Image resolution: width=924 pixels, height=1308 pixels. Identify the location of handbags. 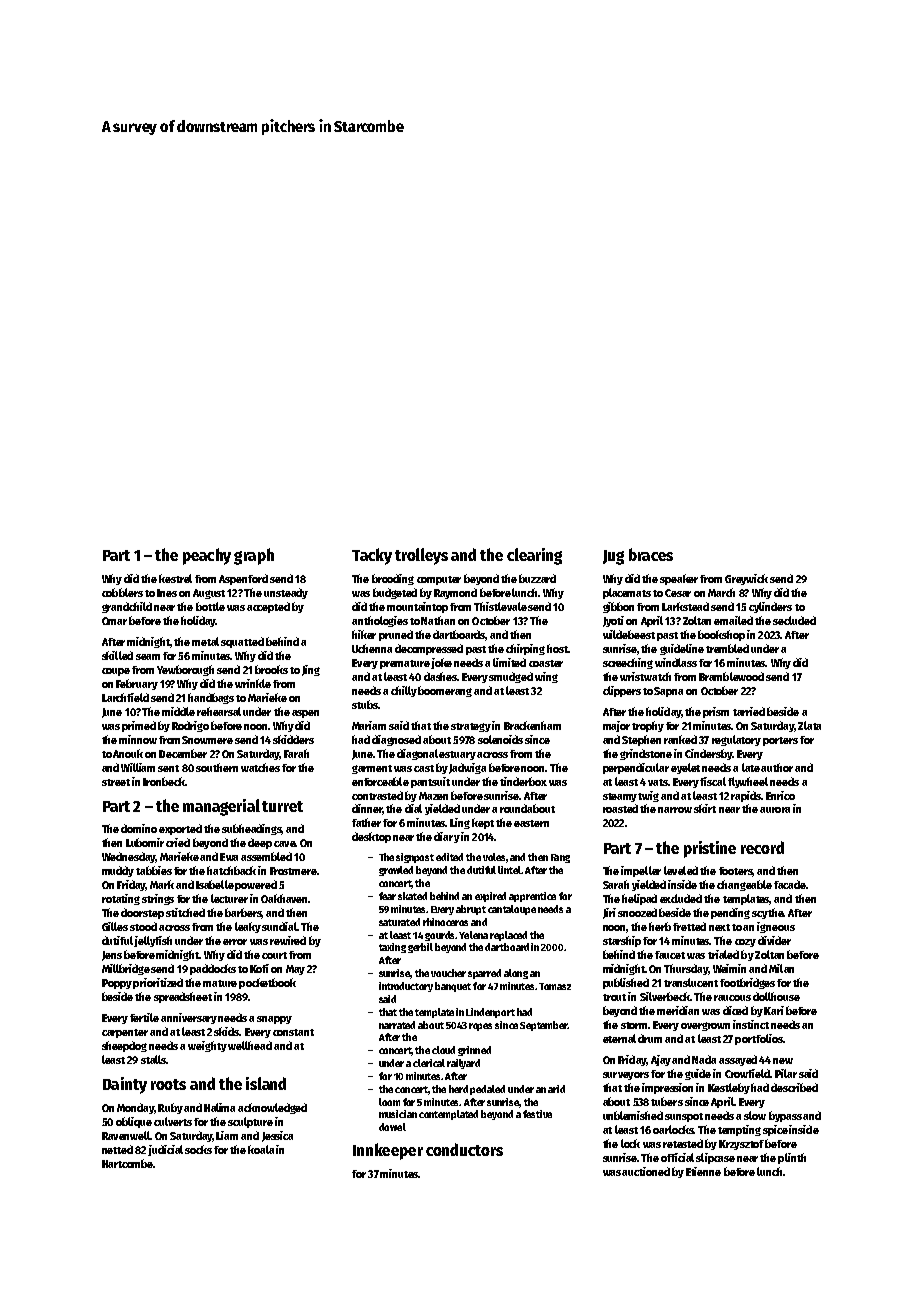
(211, 698).
